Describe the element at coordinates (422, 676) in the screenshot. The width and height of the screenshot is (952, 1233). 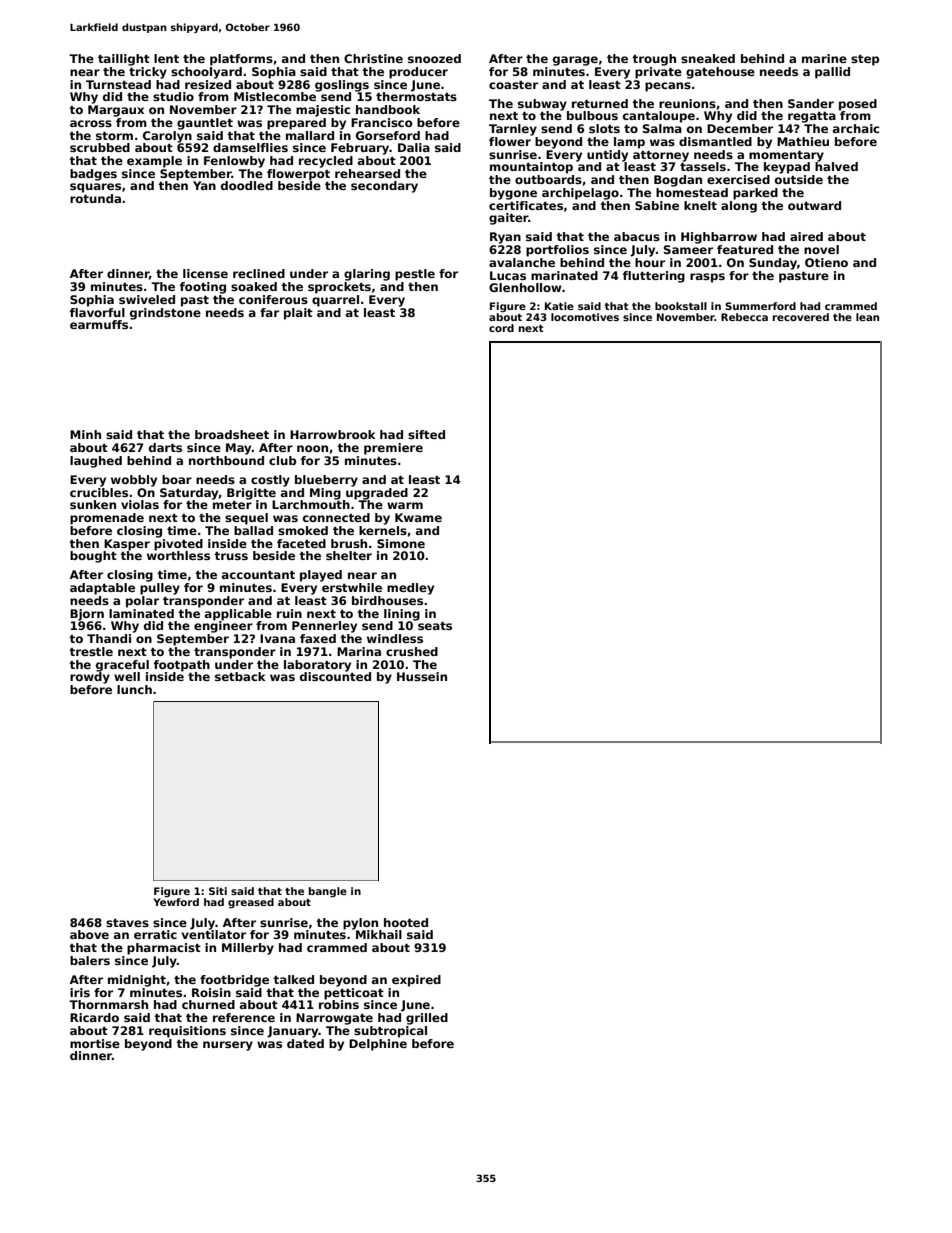
I see `Hussein` at that location.
